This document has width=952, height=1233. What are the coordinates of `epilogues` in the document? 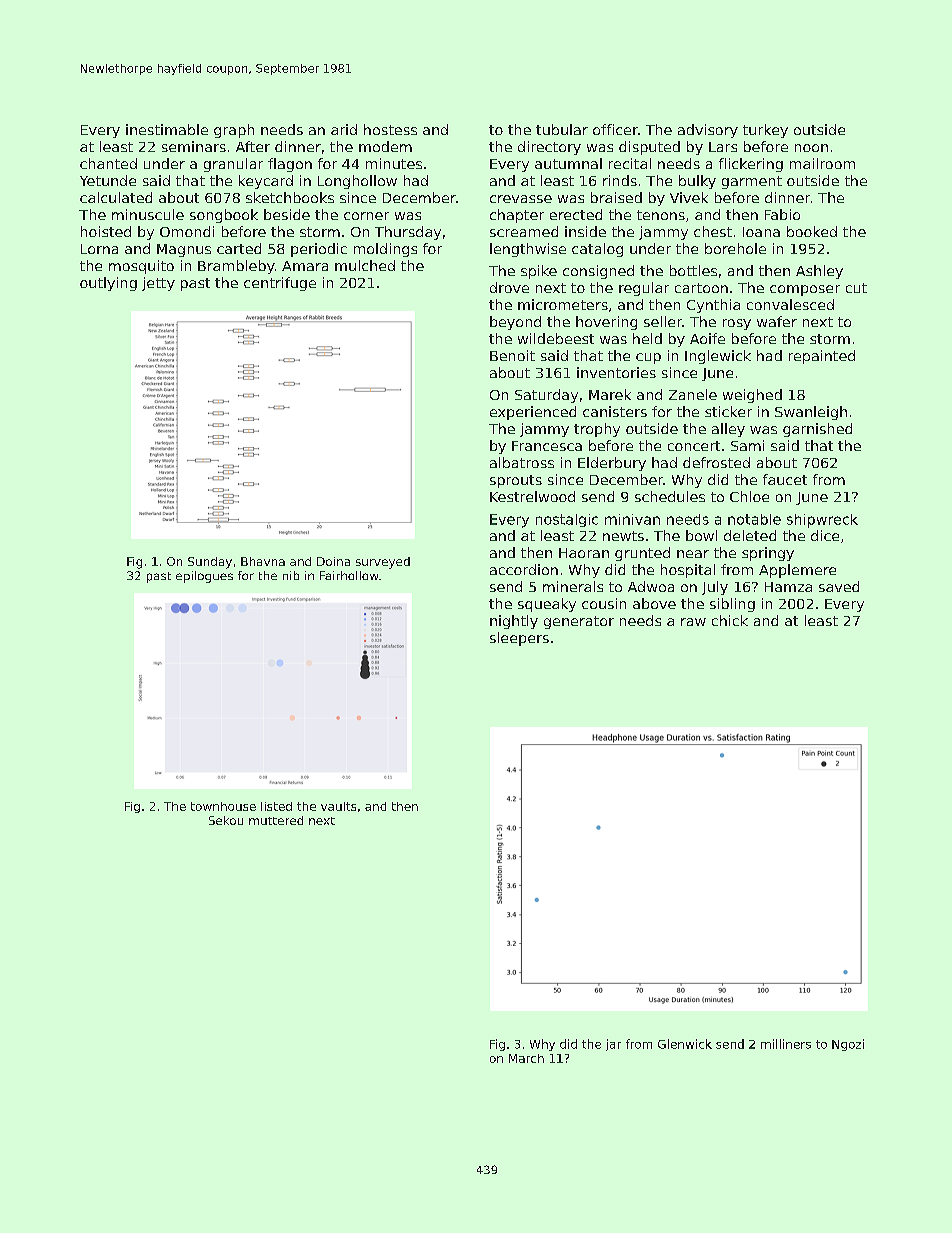 It's located at (204, 577).
